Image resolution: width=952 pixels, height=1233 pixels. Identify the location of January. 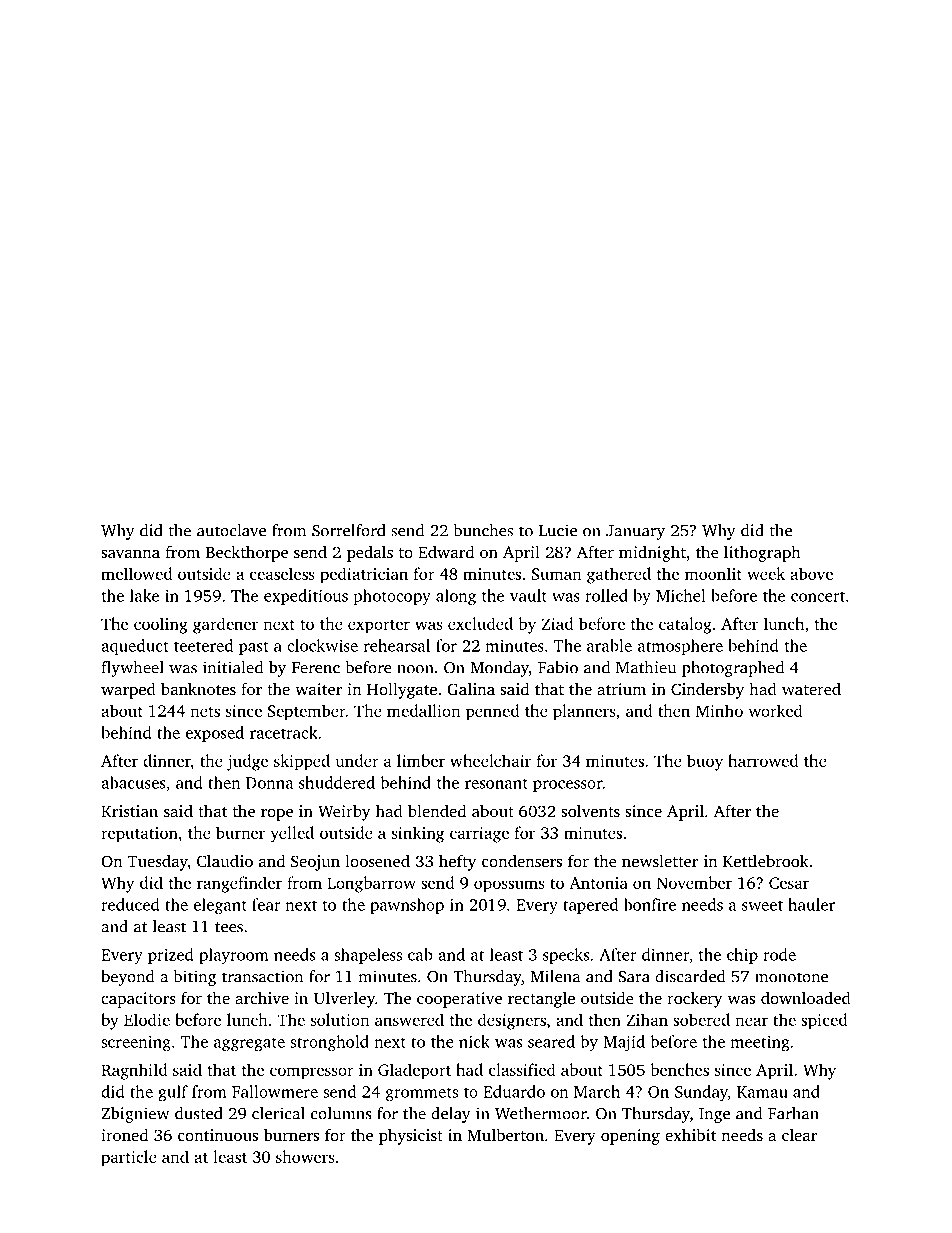
(635, 532).
